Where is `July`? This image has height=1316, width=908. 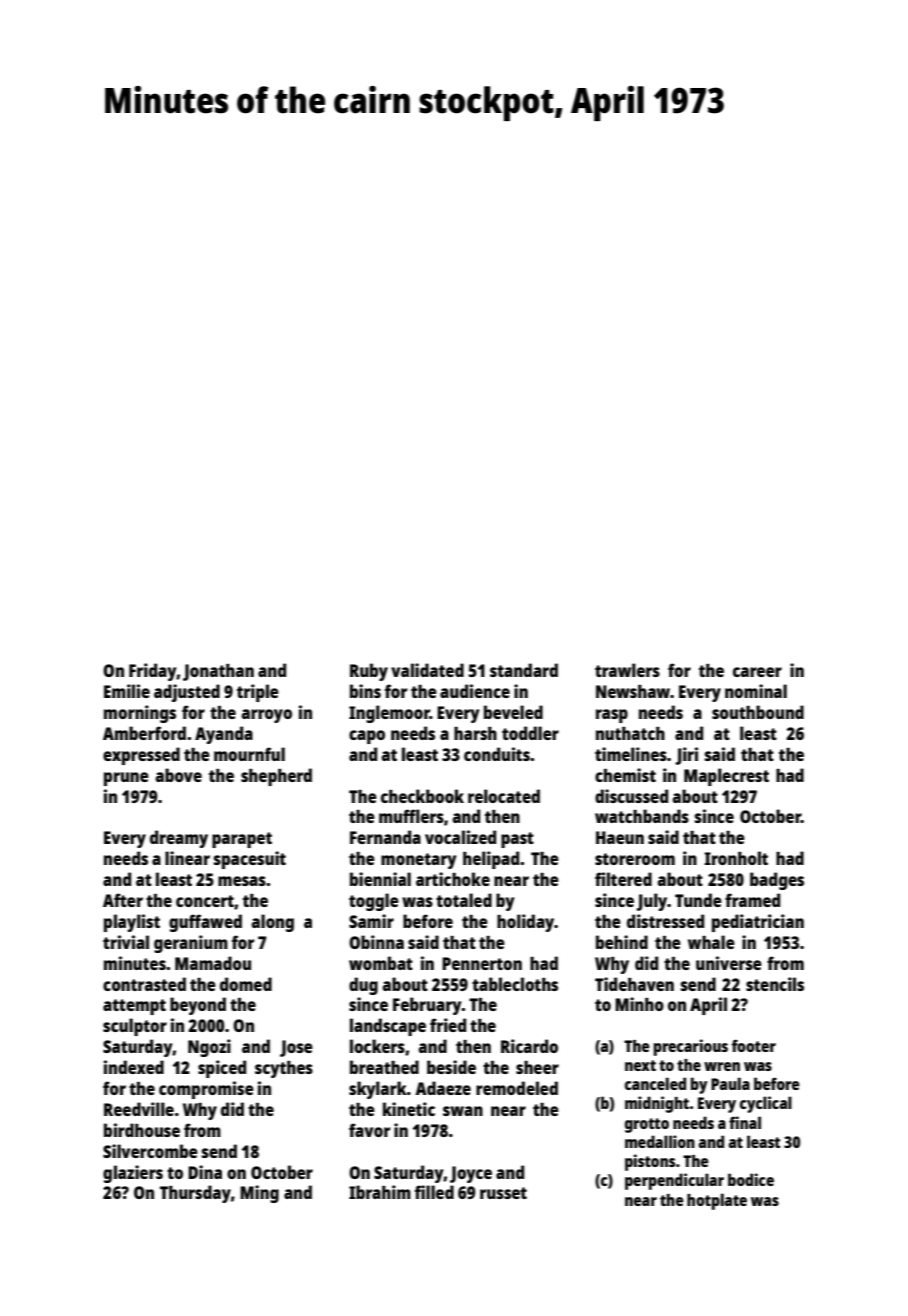 July is located at coordinates (652, 902).
